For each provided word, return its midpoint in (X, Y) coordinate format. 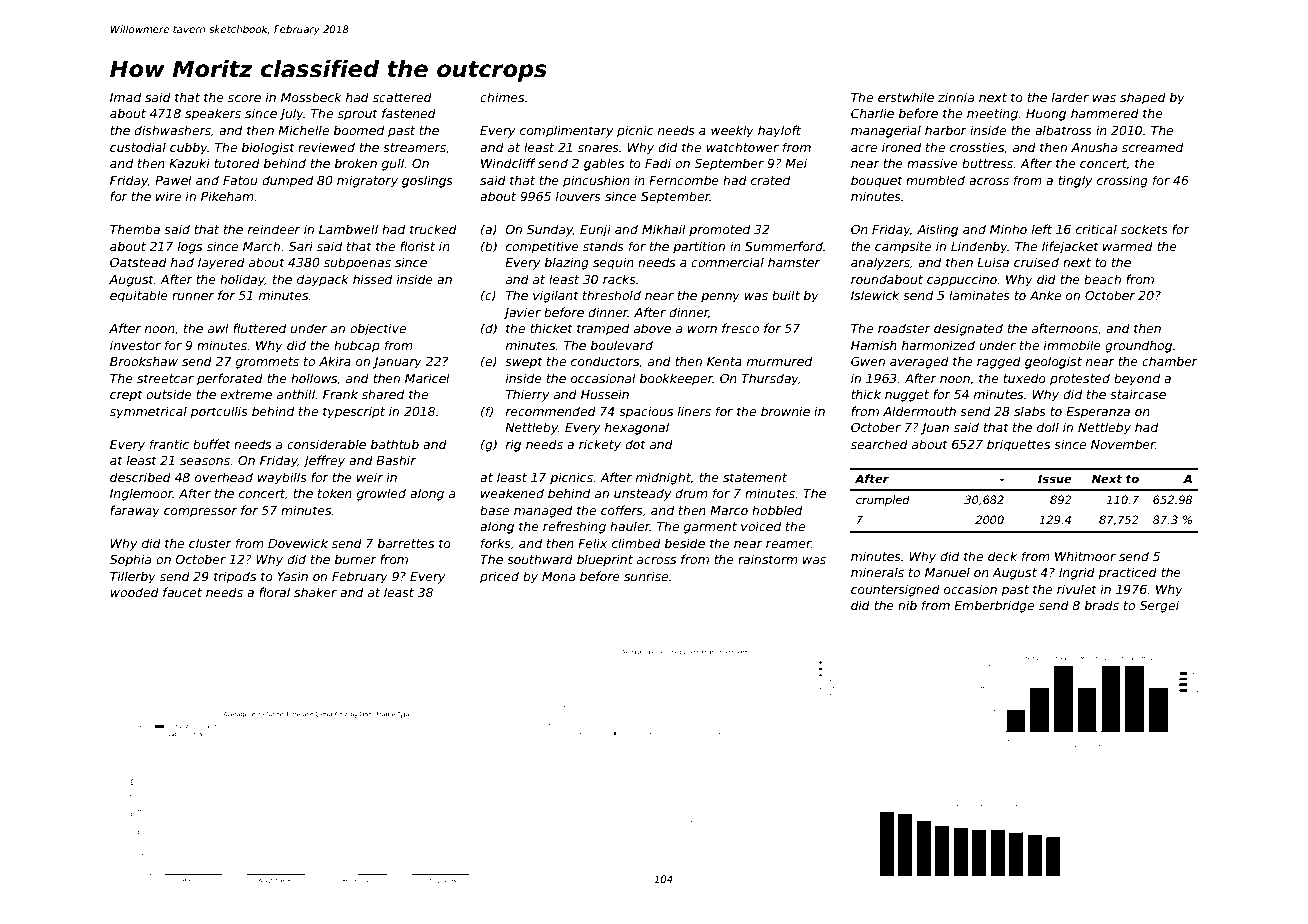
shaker (315, 592)
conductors (605, 361)
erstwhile (906, 97)
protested (1080, 379)
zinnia (956, 97)
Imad (125, 97)
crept (126, 396)
